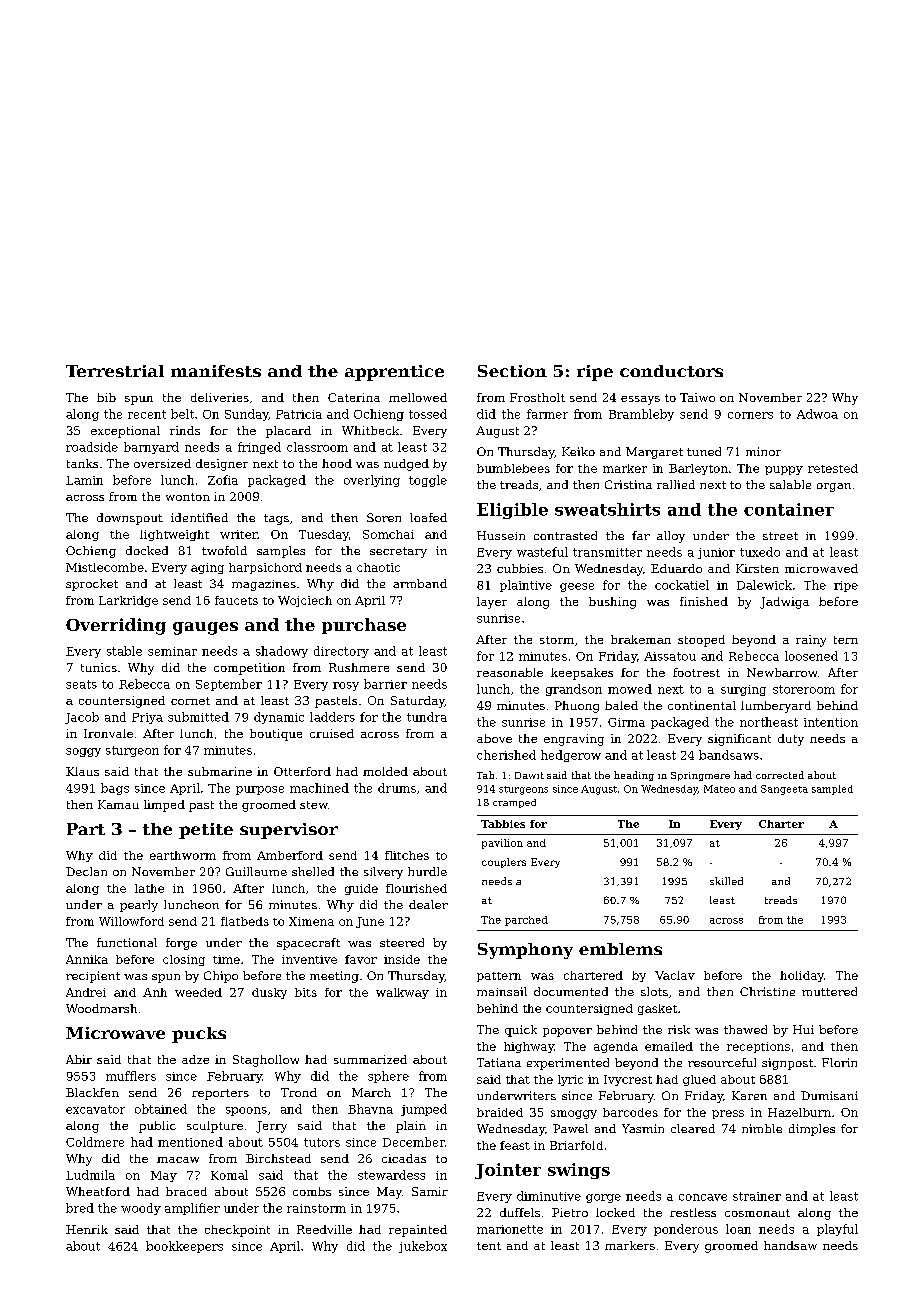  What do you see at coordinates (512, 371) in the document?
I see `Section` at bounding box center [512, 371].
